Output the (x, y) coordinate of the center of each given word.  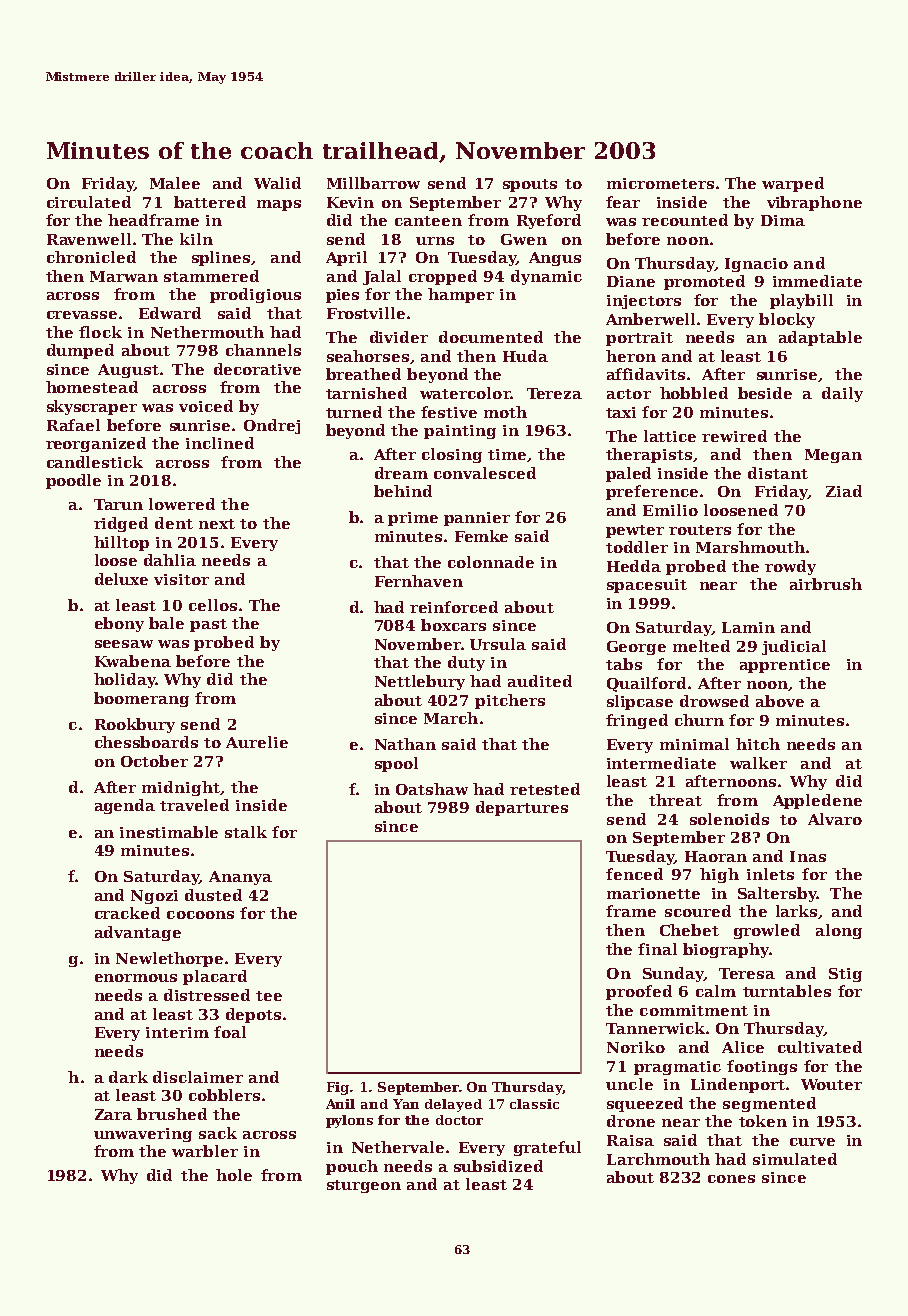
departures (522, 808)
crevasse (82, 315)
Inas (808, 856)
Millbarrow (373, 183)
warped (793, 184)
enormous (136, 978)
